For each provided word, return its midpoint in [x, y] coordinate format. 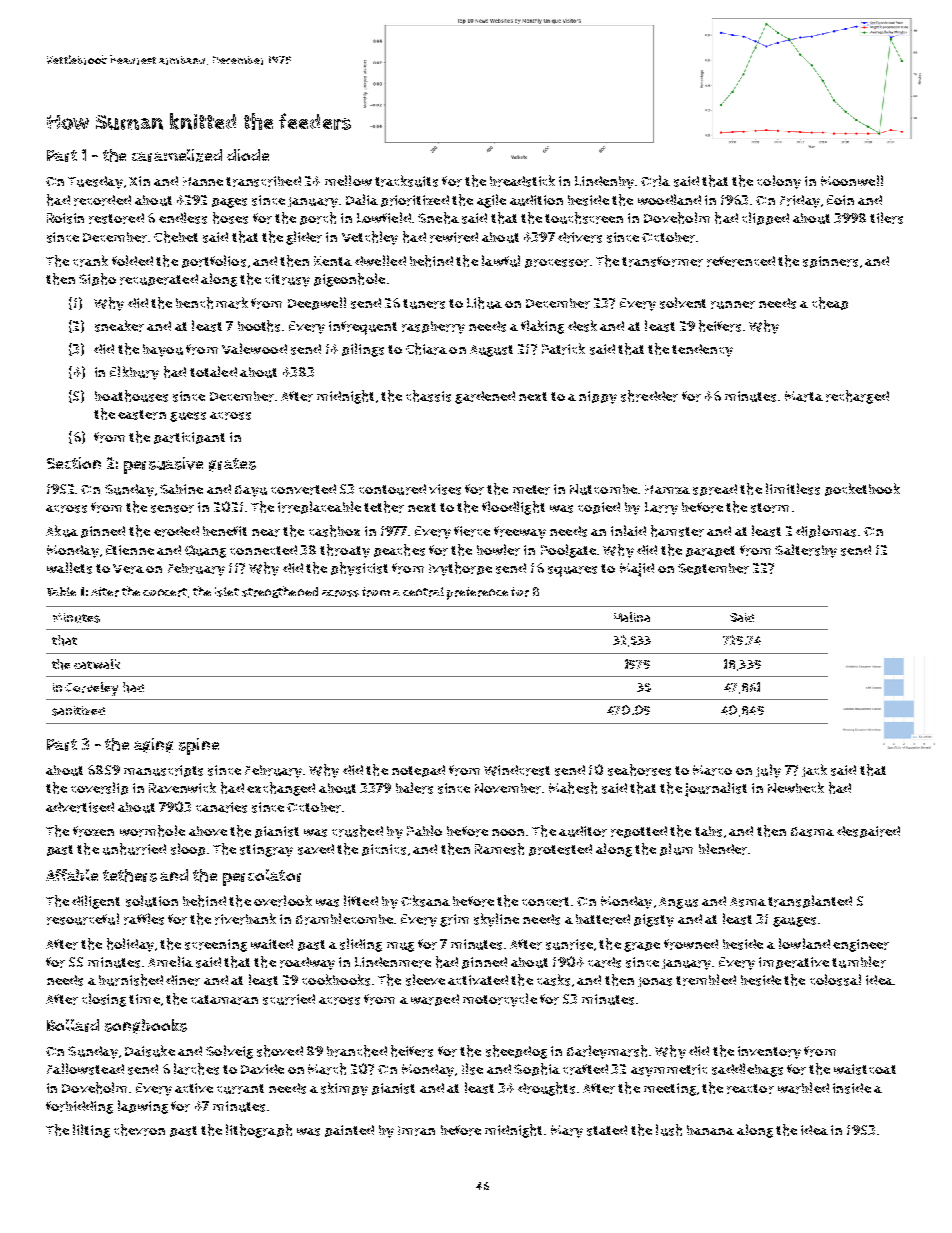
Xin [139, 181]
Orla [655, 181]
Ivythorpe [460, 569]
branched [357, 1051]
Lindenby [604, 182]
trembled [706, 980]
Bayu [251, 491]
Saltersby [806, 551]
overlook [283, 901]
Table [61, 591]
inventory [769, 1052]
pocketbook [862, 489]
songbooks [146, 1026]
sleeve [425, 980]
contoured [392, 489]
